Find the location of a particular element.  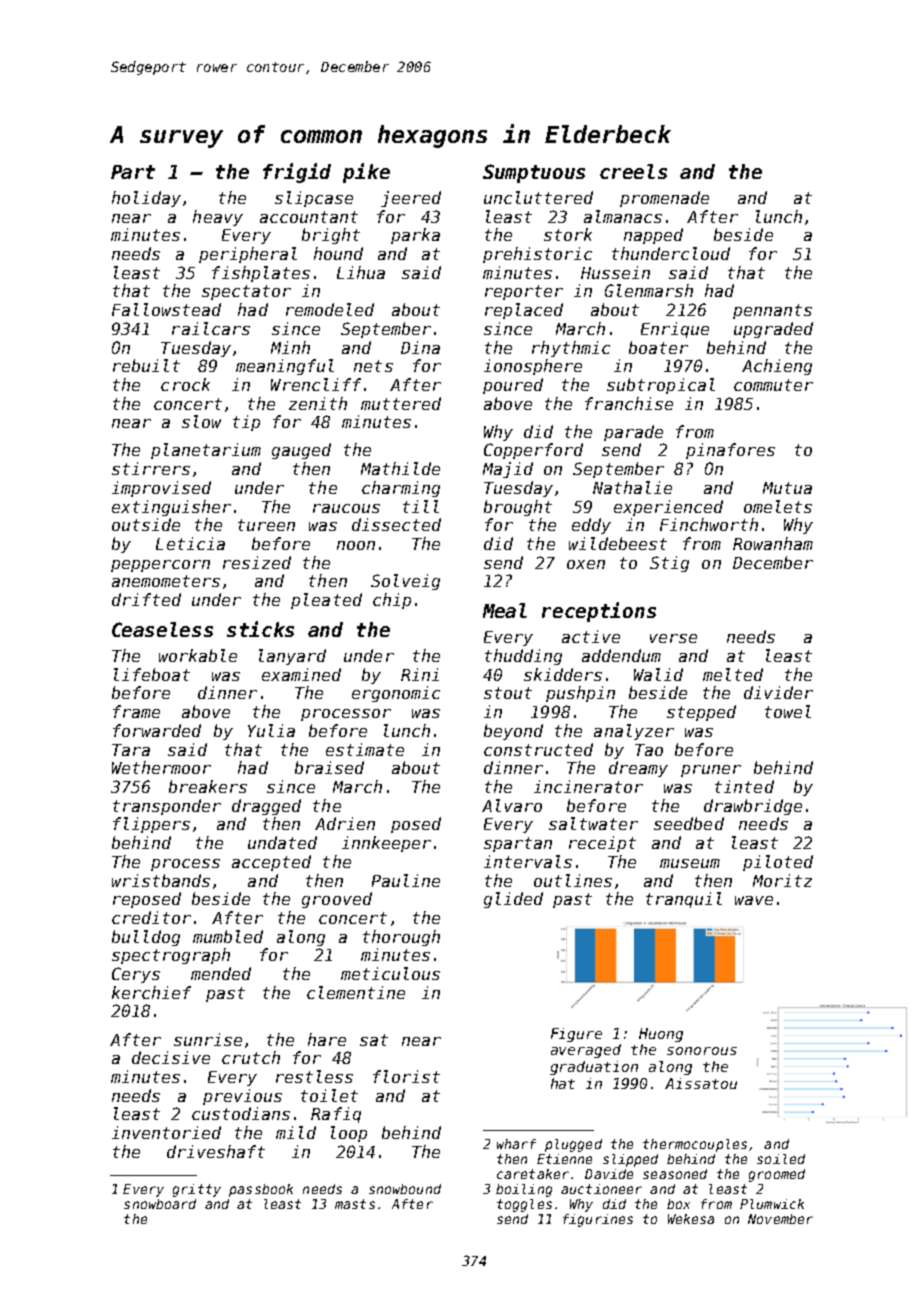

drawbridge is located at coordinates (753, 807).
